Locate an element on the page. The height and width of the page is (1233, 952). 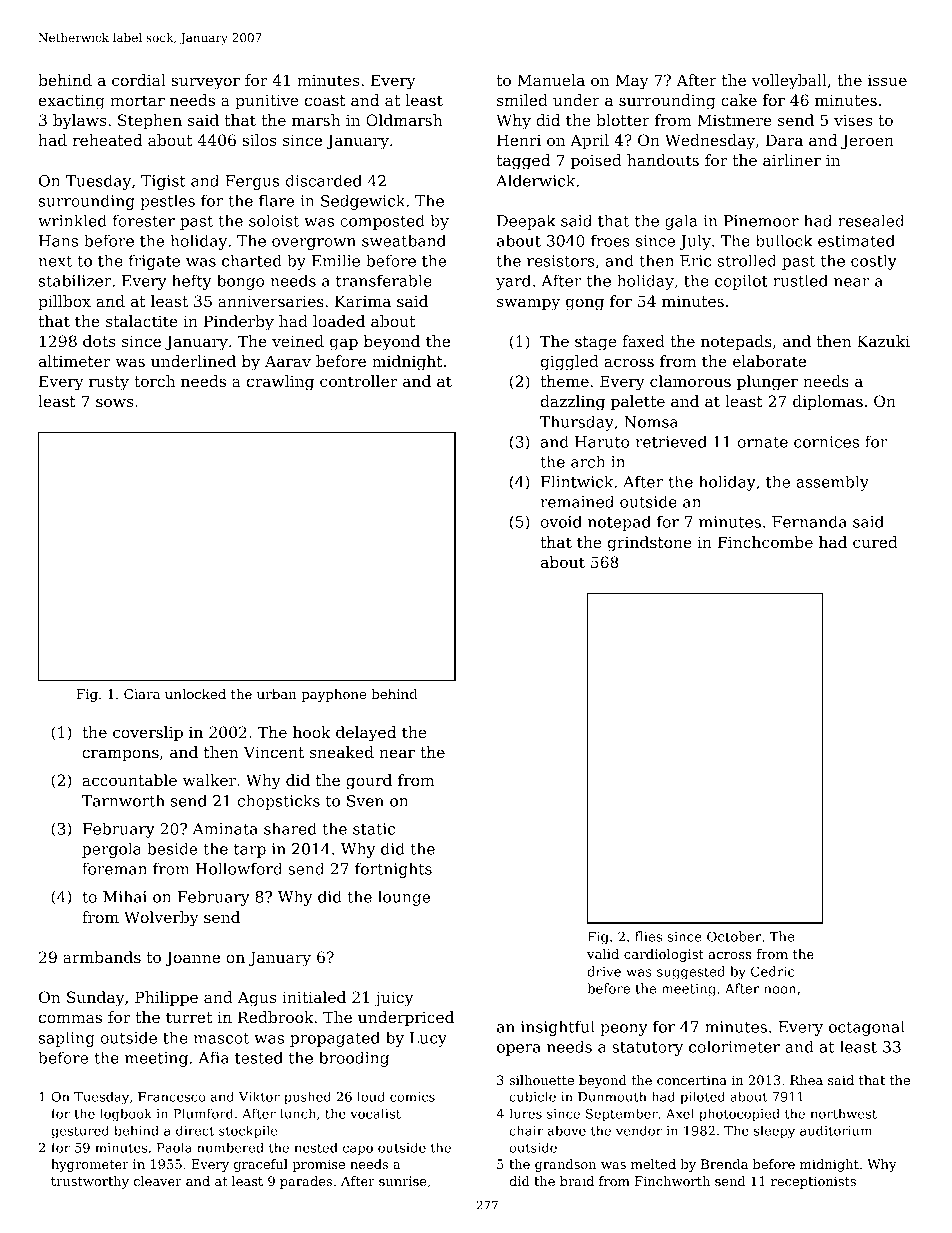
October is located at coordinates (734, 936).
